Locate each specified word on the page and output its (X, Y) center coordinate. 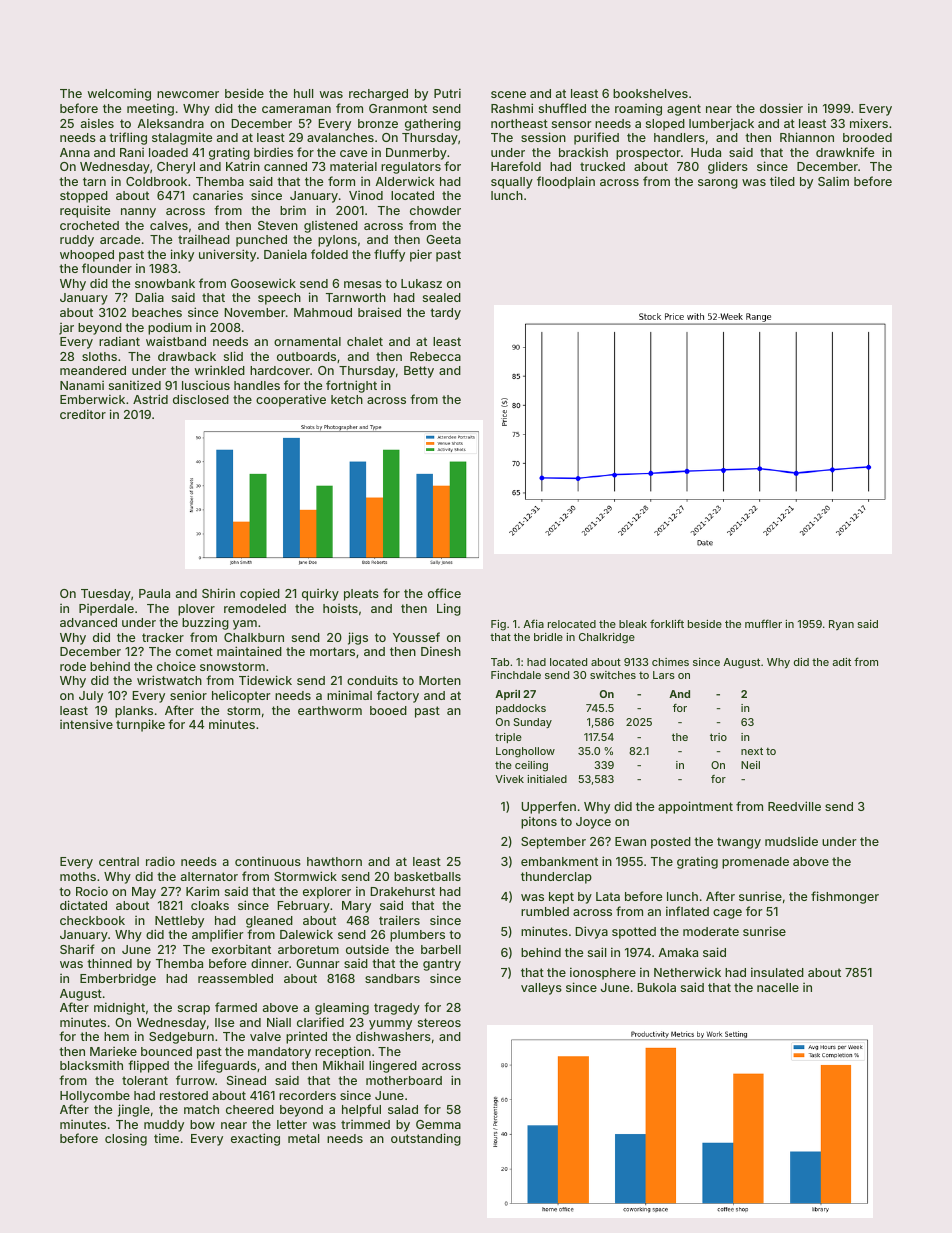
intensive (86, 724)
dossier (781, 108)
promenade (755, 863)
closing (126, 1139)
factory (398, 696)
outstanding (426, 1139)
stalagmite (182, 138)
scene (508, 94)
